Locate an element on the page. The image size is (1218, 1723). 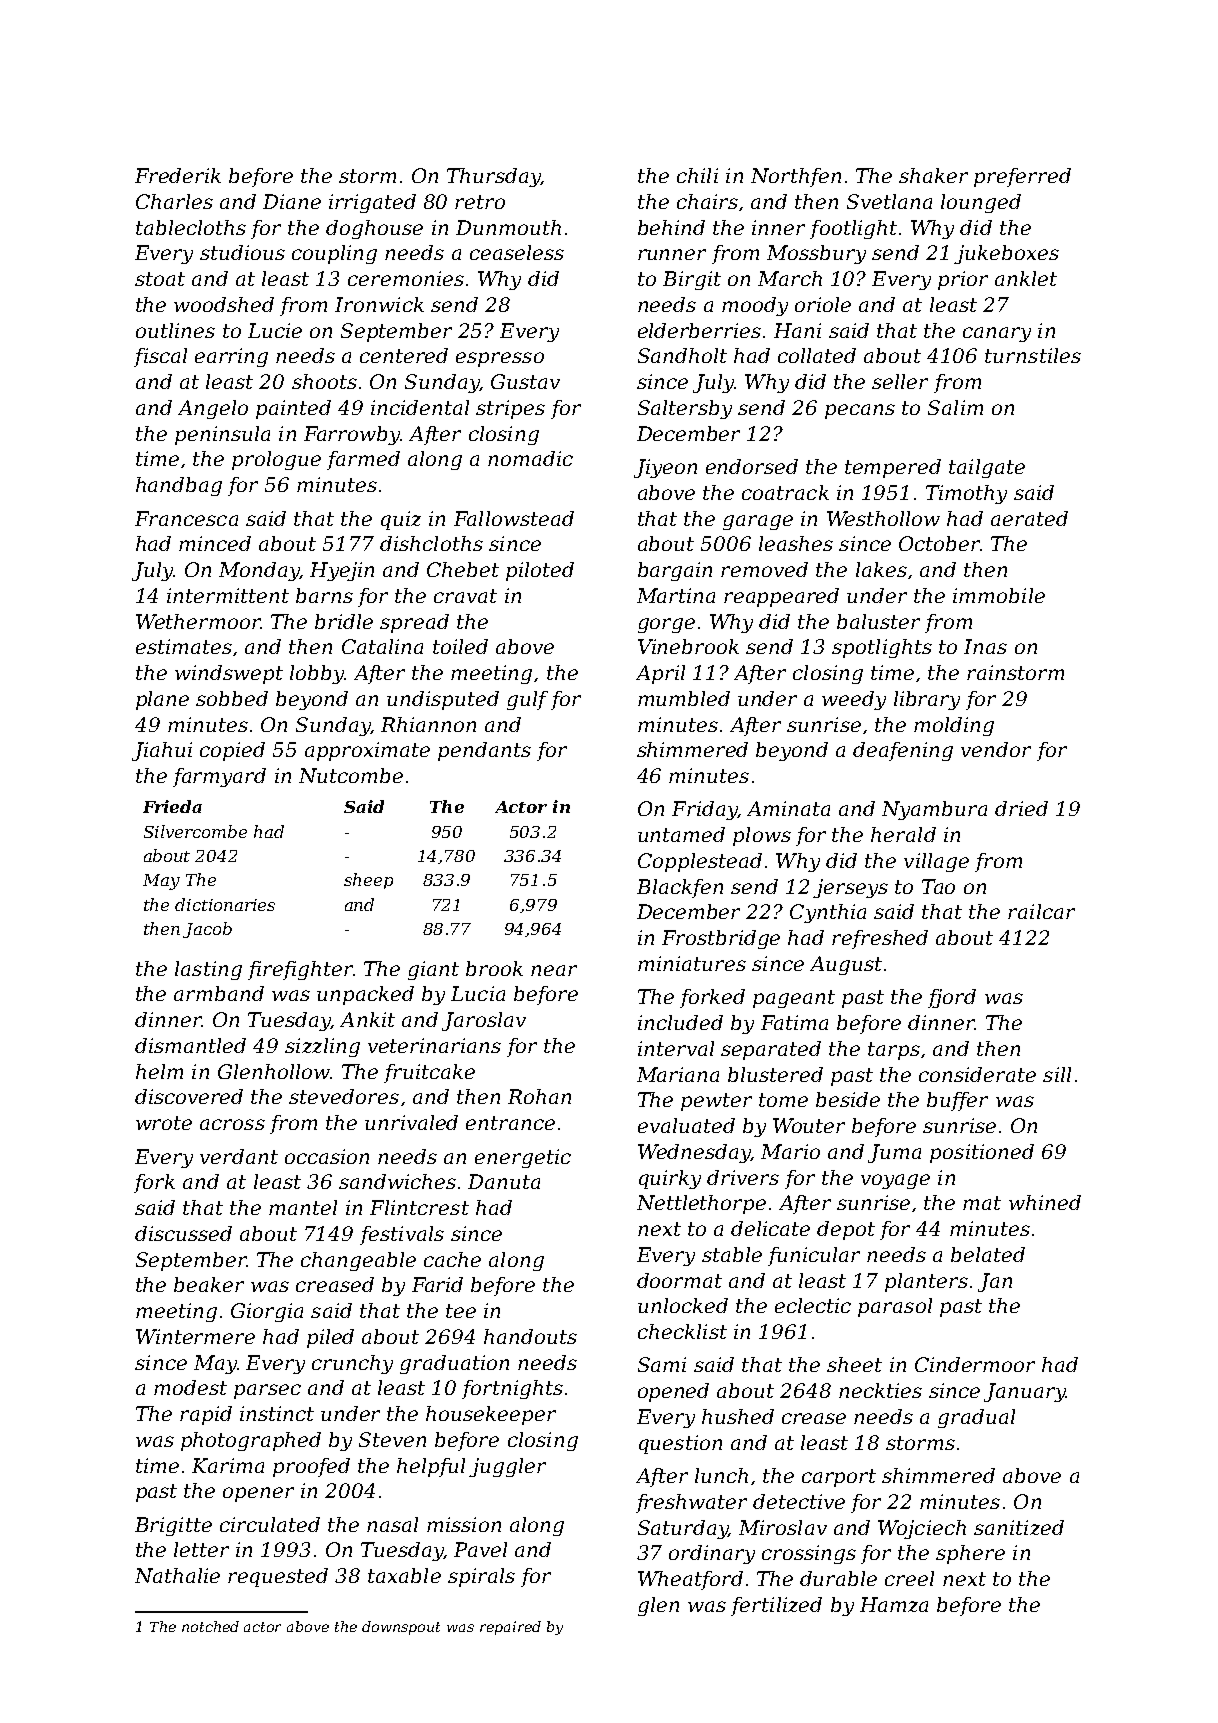
chili is located at coordinates (697, 175).
